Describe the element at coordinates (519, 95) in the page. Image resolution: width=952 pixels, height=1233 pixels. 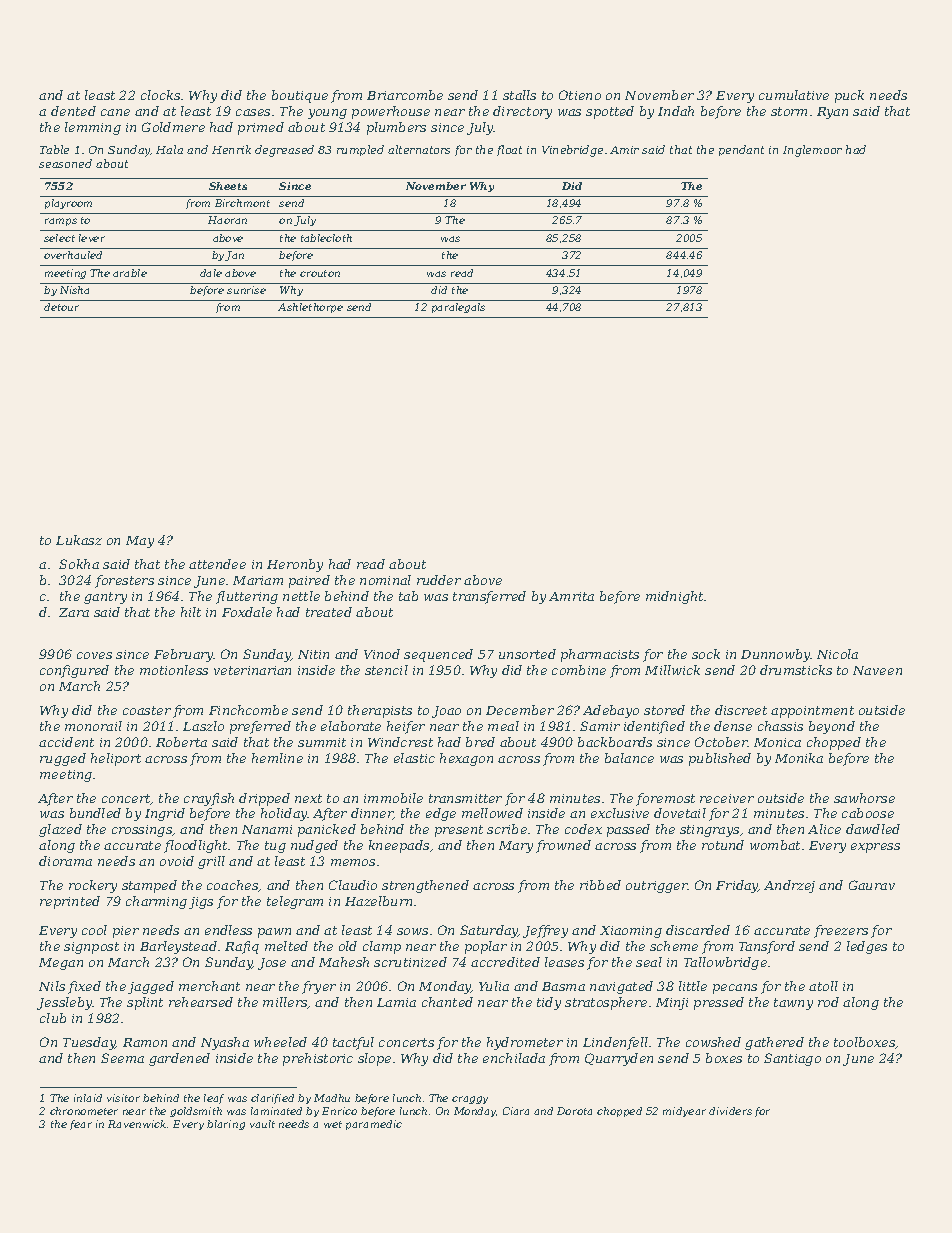
I see `stalls` at that location.
